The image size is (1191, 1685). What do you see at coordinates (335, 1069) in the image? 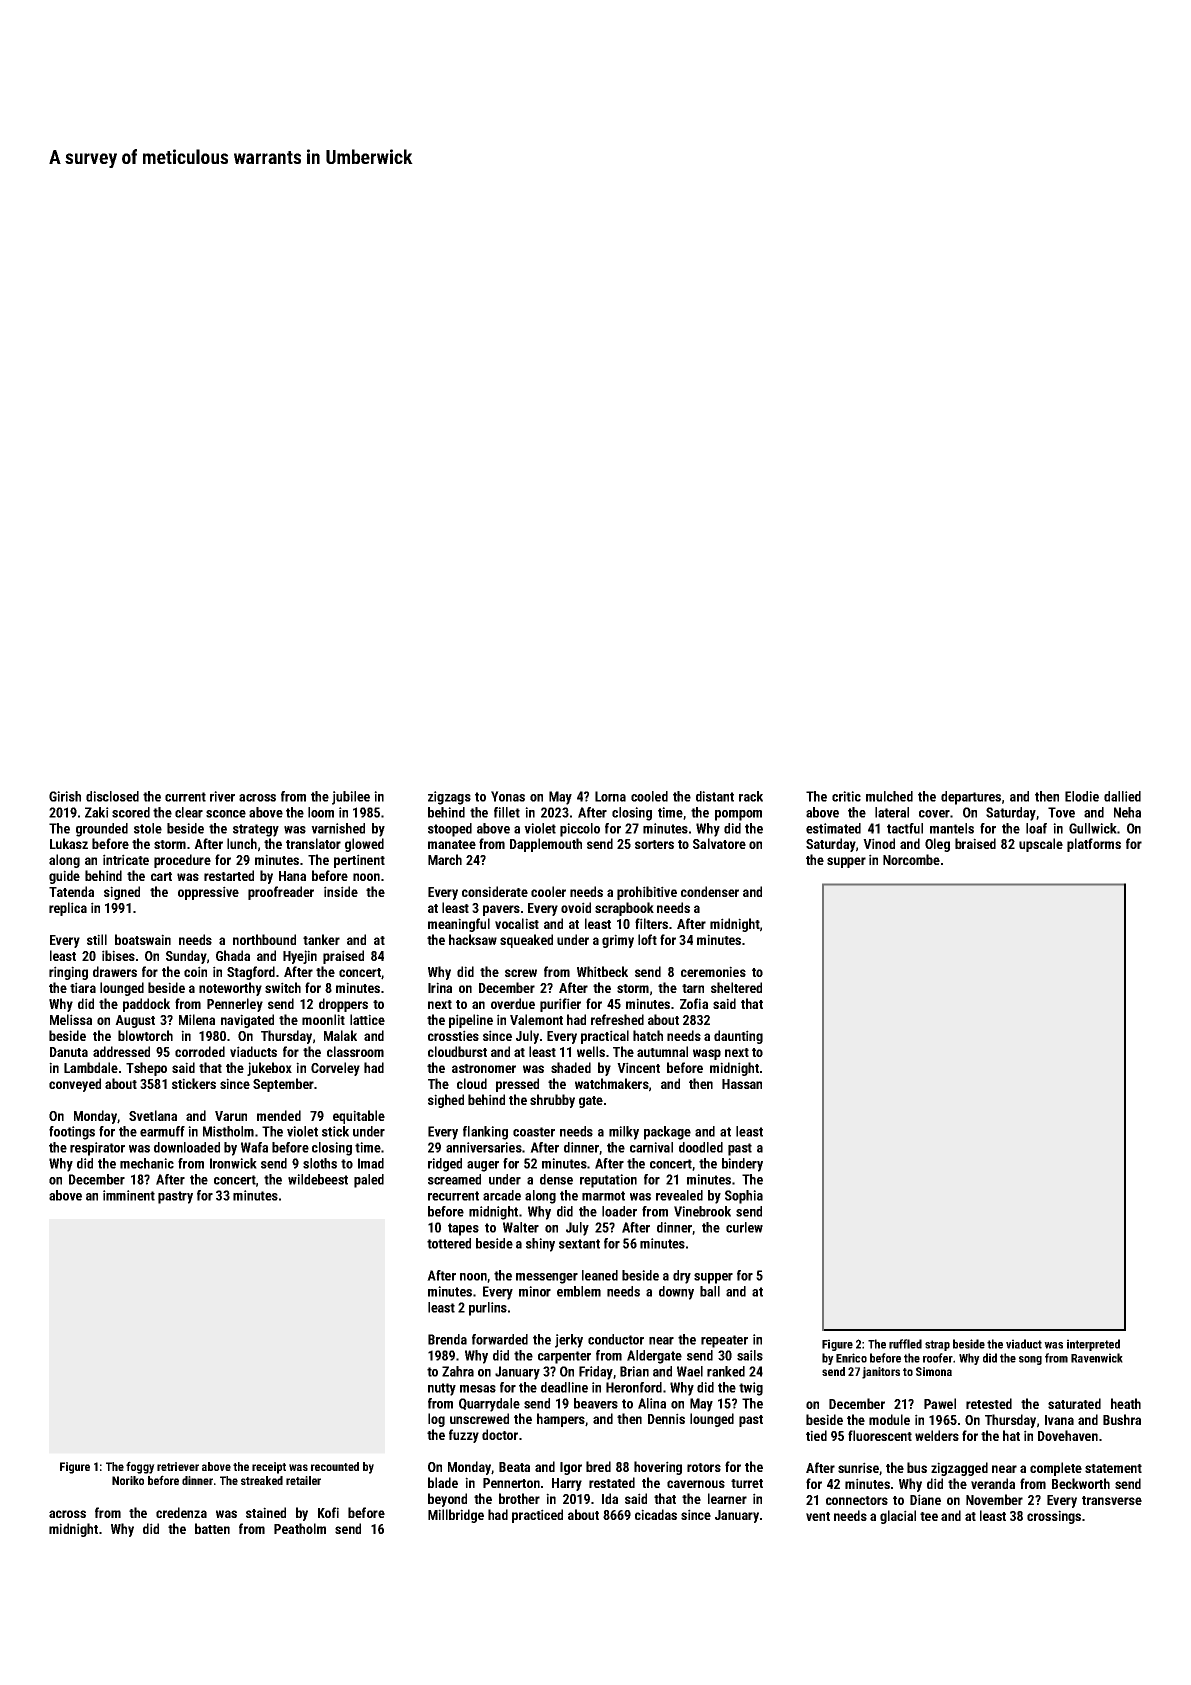
I see `Corveley` at bounding box center [335, 1069].
